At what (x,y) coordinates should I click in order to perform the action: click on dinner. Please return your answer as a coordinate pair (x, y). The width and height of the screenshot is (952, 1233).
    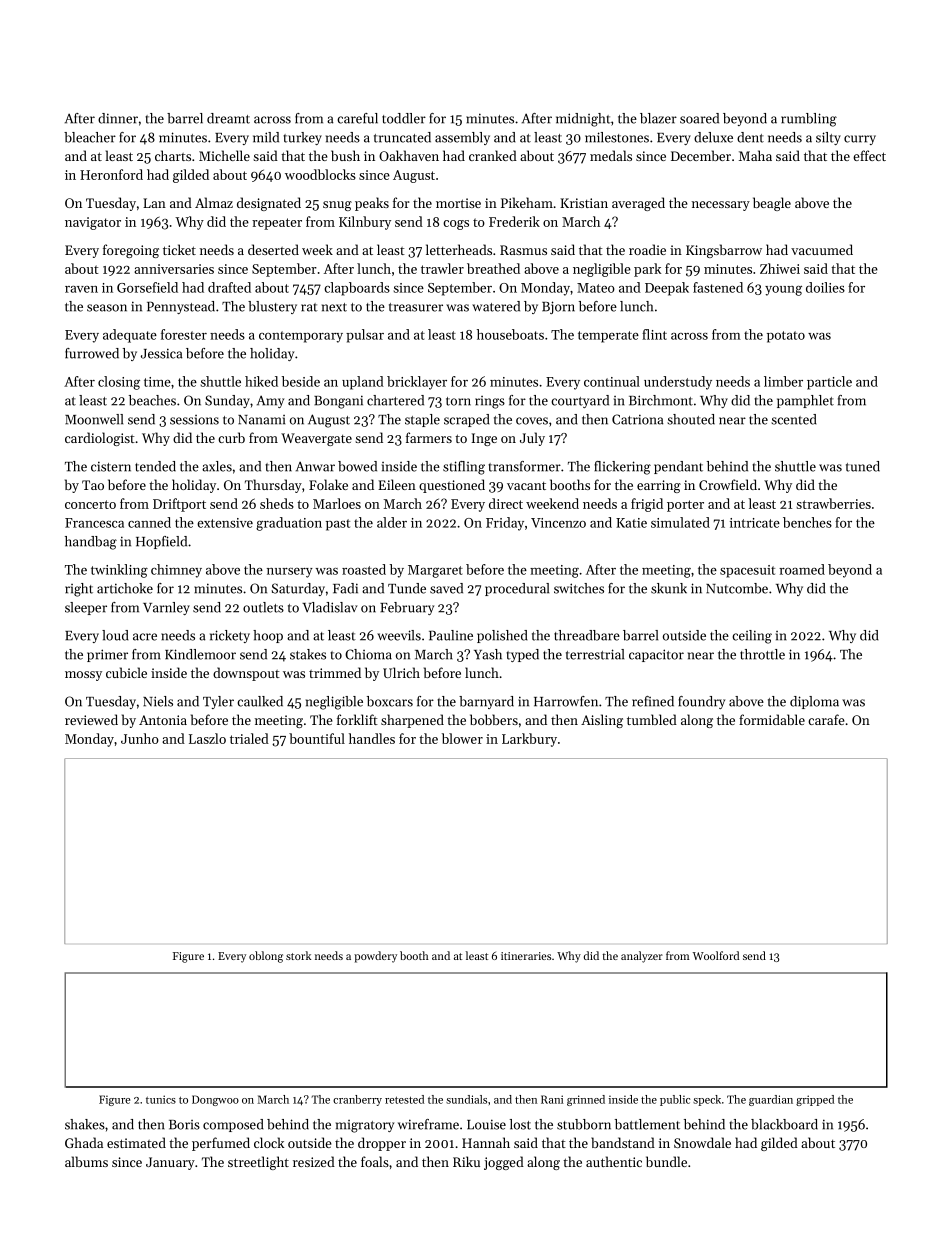
    Looking at the image, I should click on (118, 118).
